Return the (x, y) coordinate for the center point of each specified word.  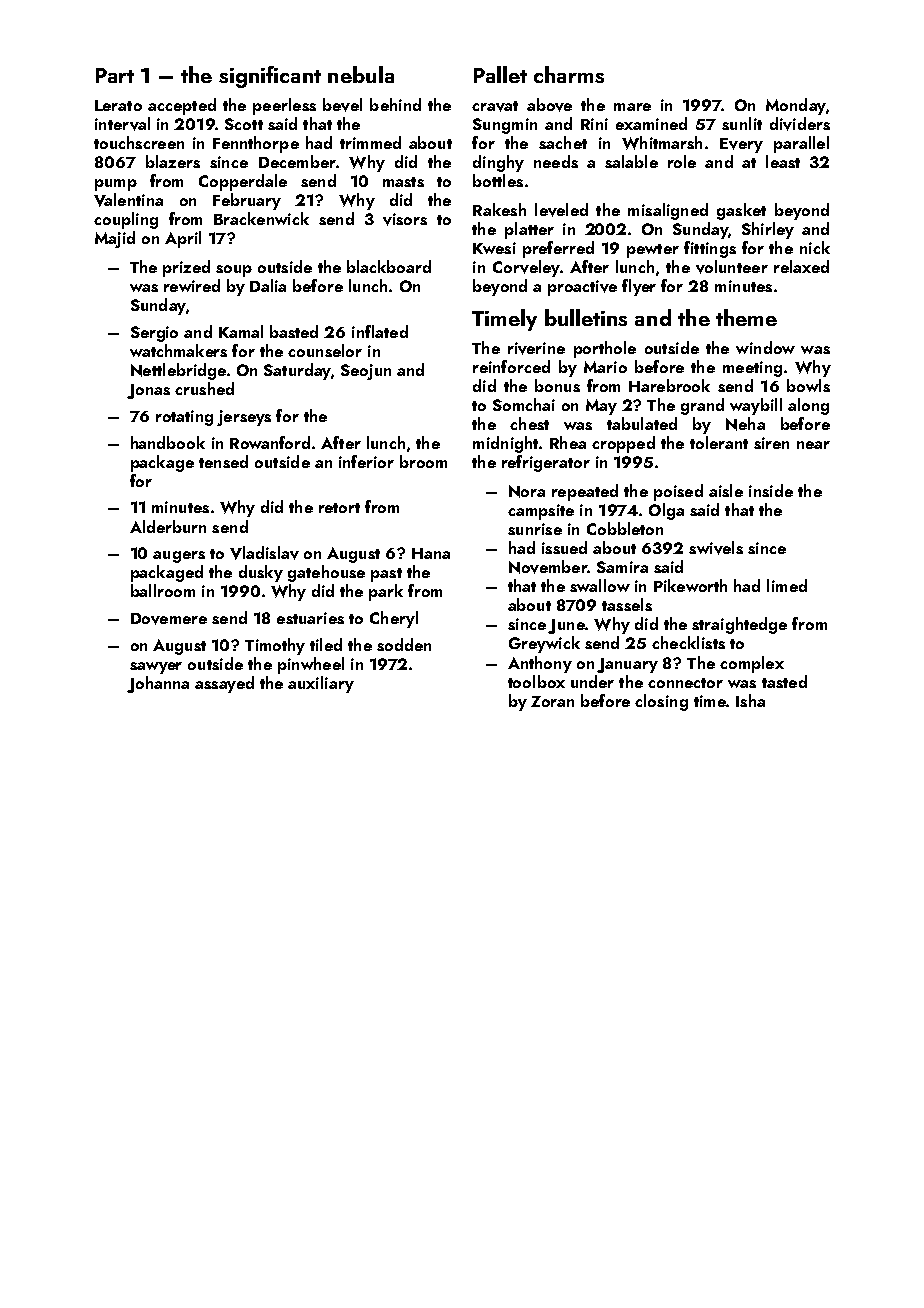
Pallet (500, 74)
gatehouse (326, 573)
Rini (594, 124)
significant (270, 77)
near (813, 445)
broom (423, 461)
